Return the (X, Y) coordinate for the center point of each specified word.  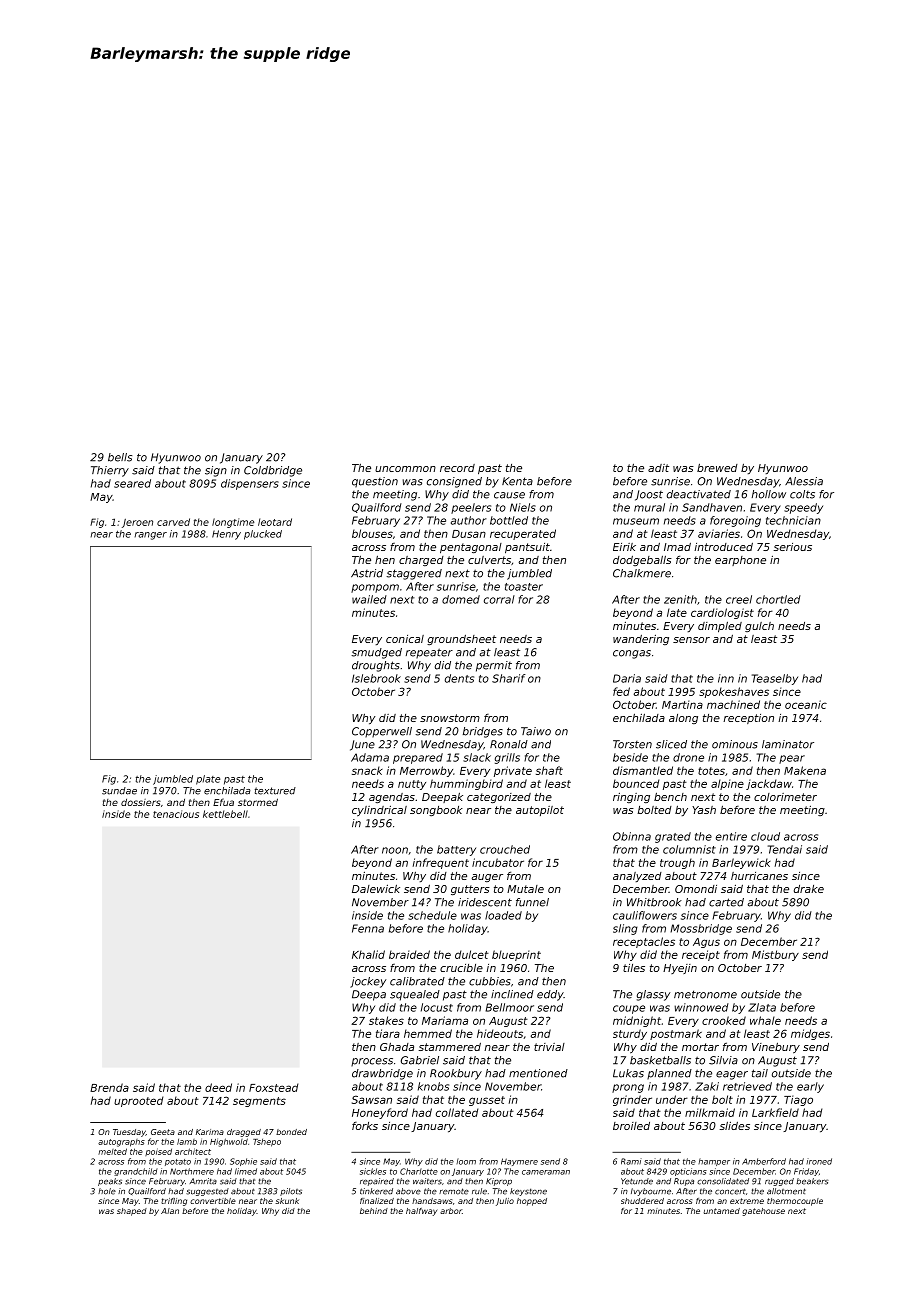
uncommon (405, 469)
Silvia (723, 1060)
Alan (170, 1211)
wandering (641, 639)
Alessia (804, 481)
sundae (119, 791)
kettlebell (225, 814)
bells (120, 457)
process (372, 1062)
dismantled (643, 770)
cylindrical (379, 811)
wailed (369, 599)
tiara (388, 1033)
